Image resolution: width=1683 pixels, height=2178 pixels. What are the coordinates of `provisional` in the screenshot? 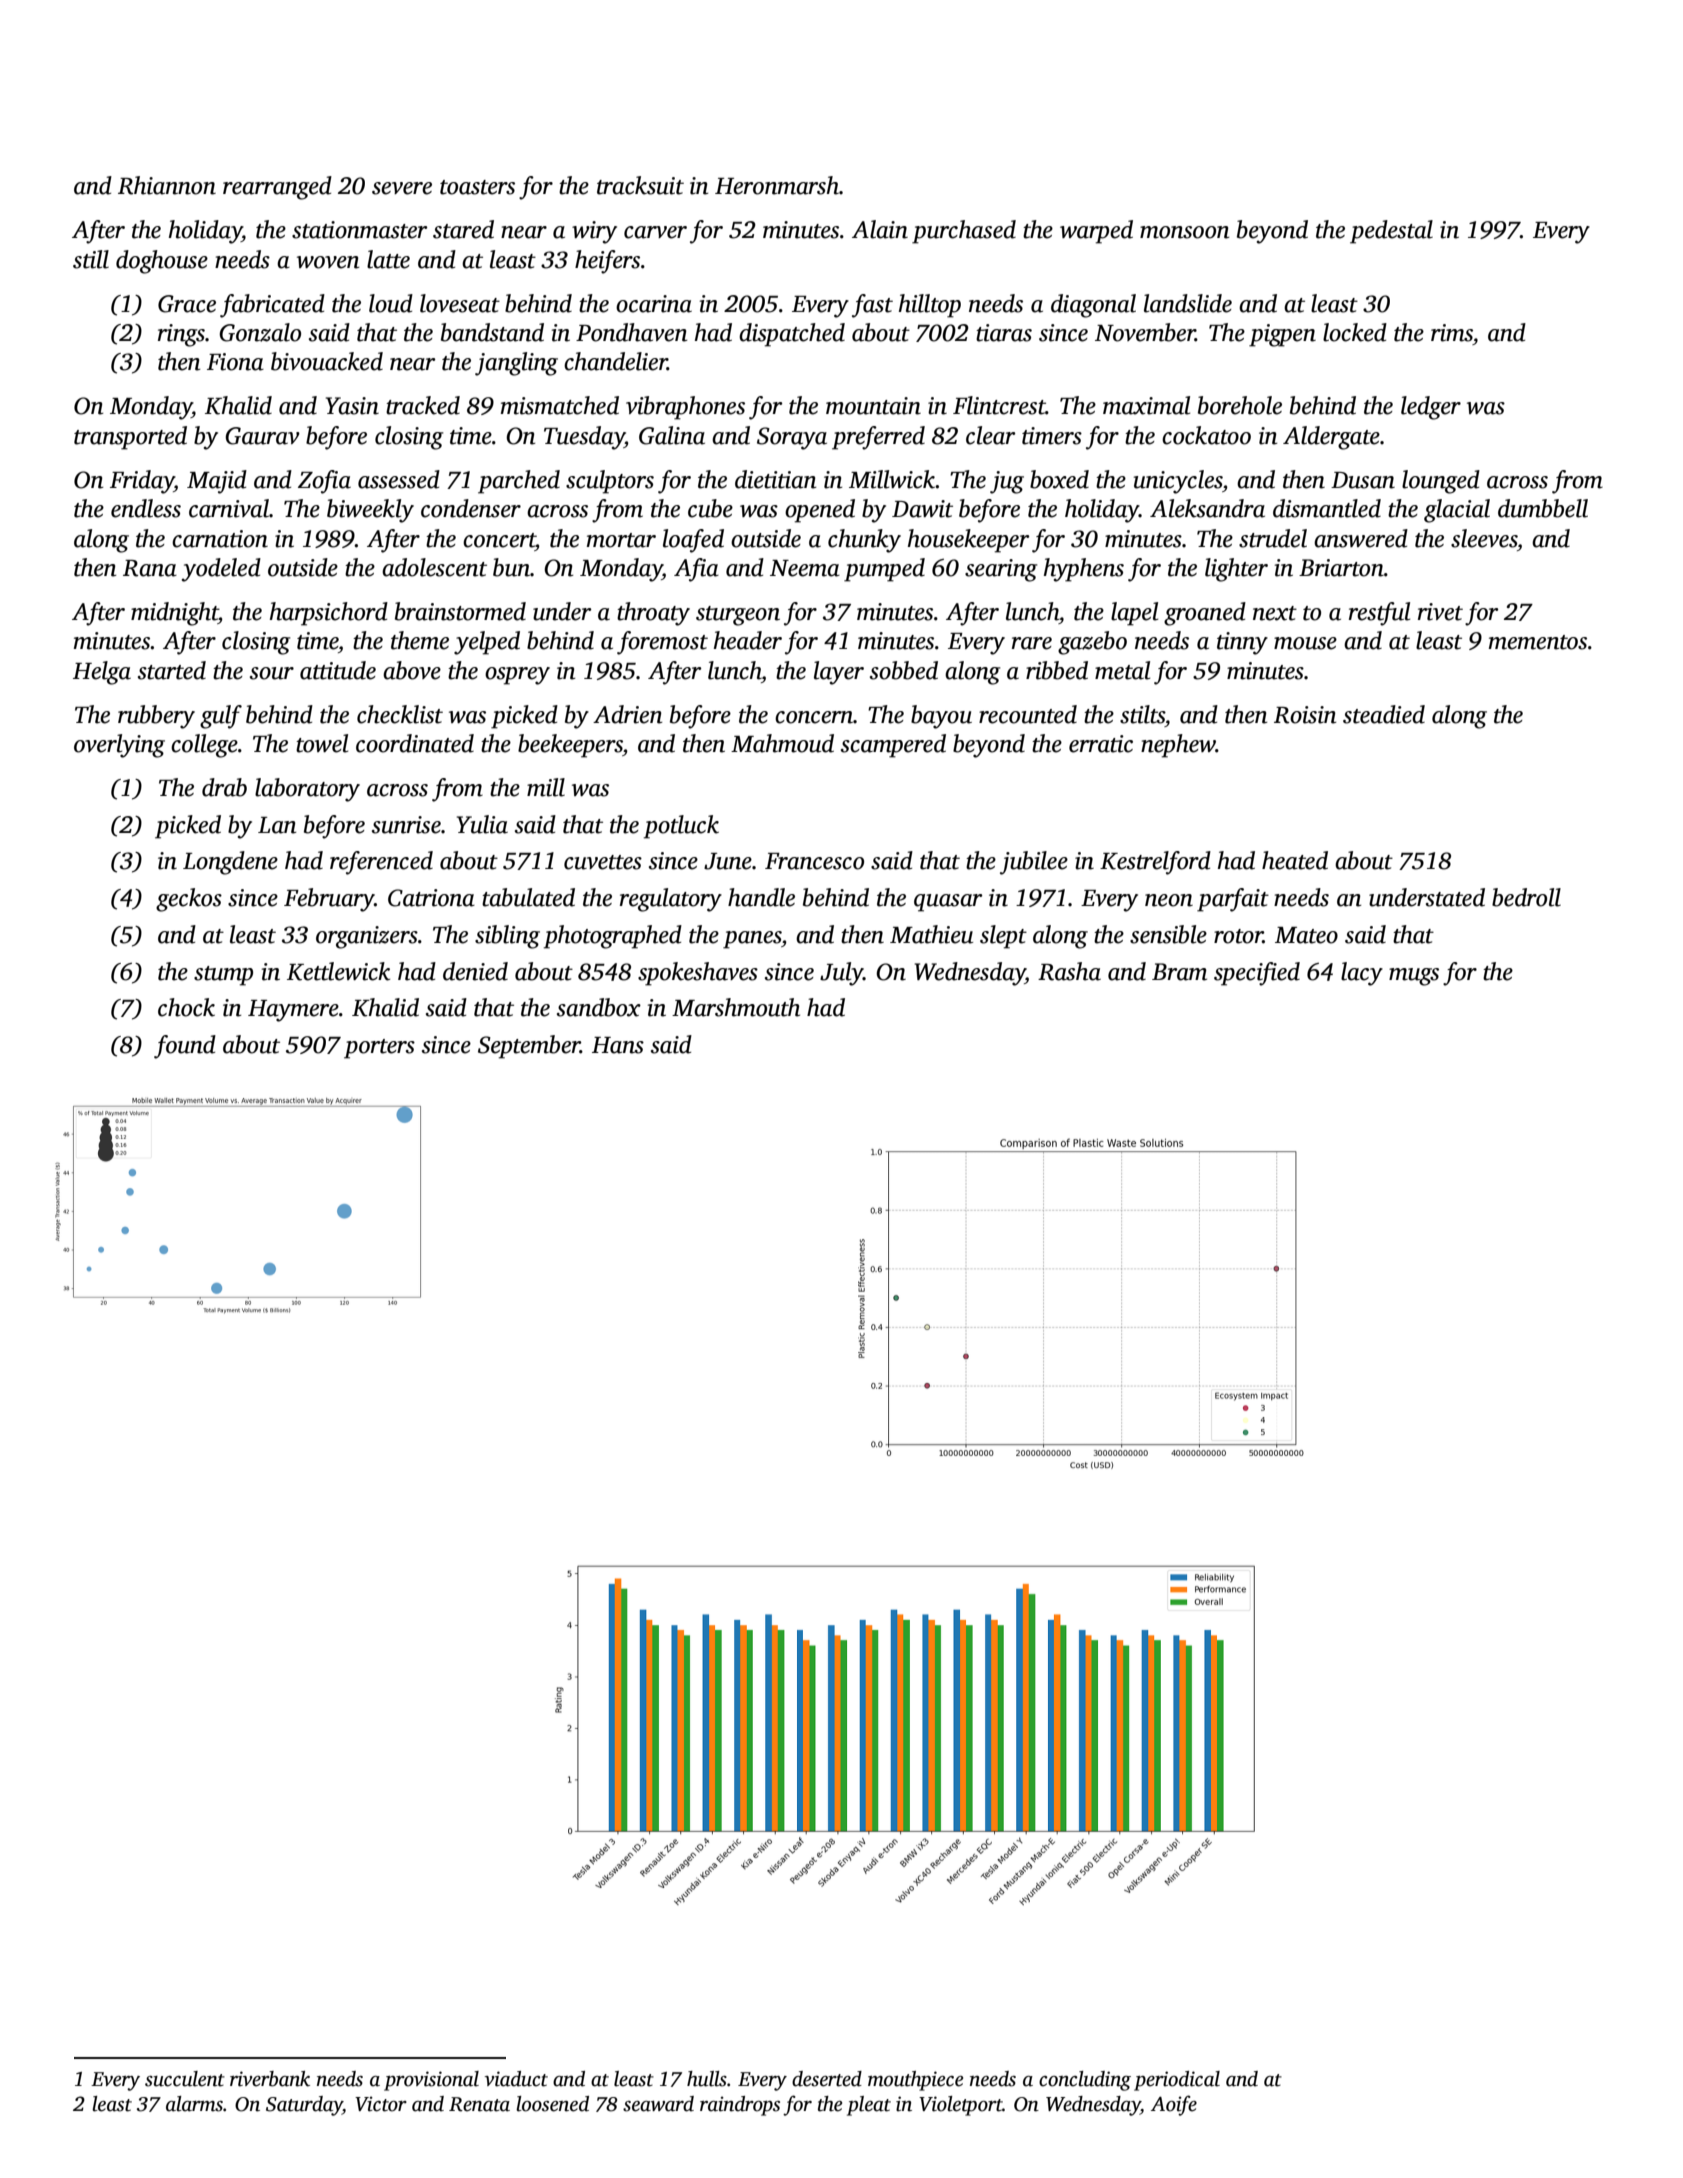 It's located at (431, 2081).
